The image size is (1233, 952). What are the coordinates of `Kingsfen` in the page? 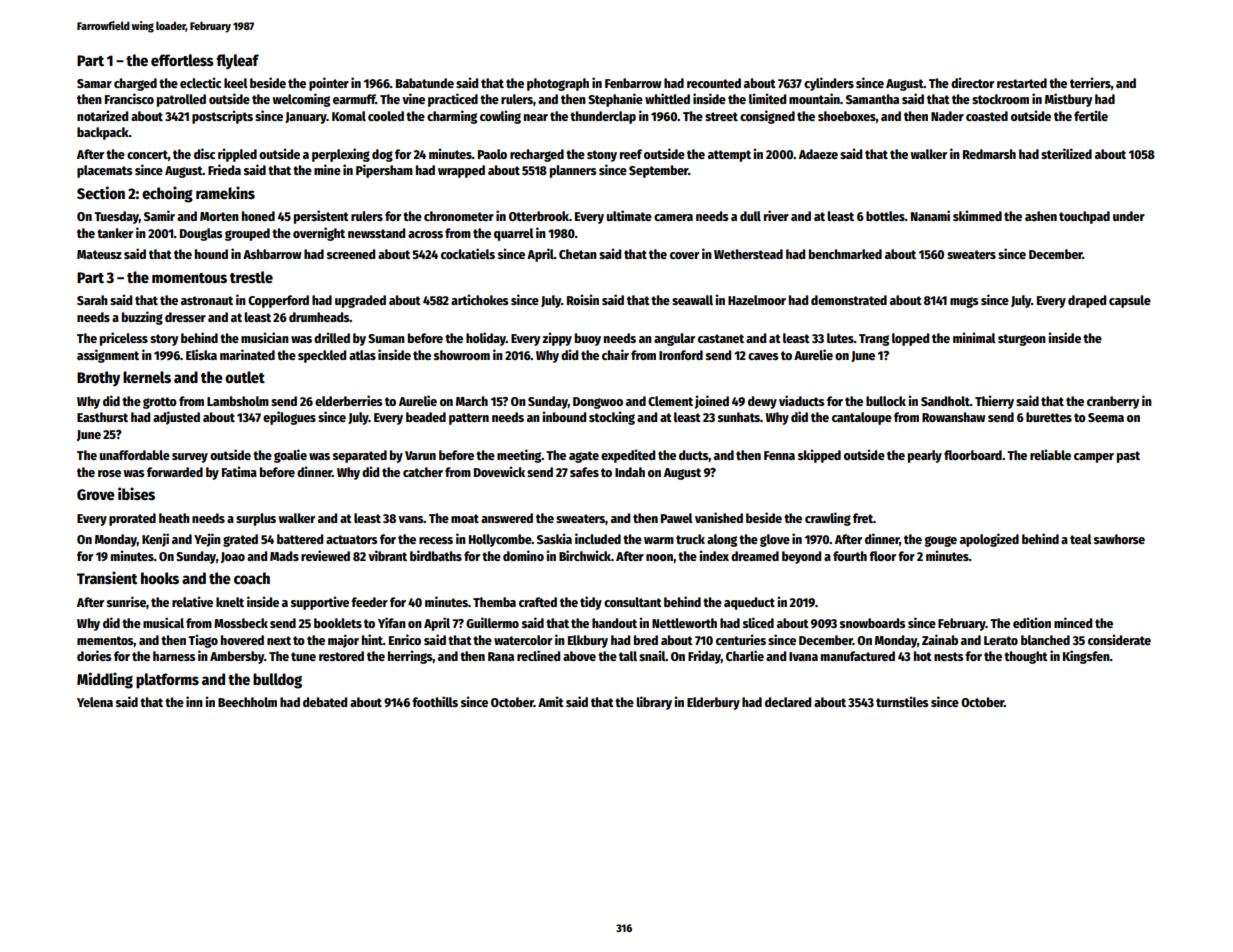 It's located at (1086, 657).
